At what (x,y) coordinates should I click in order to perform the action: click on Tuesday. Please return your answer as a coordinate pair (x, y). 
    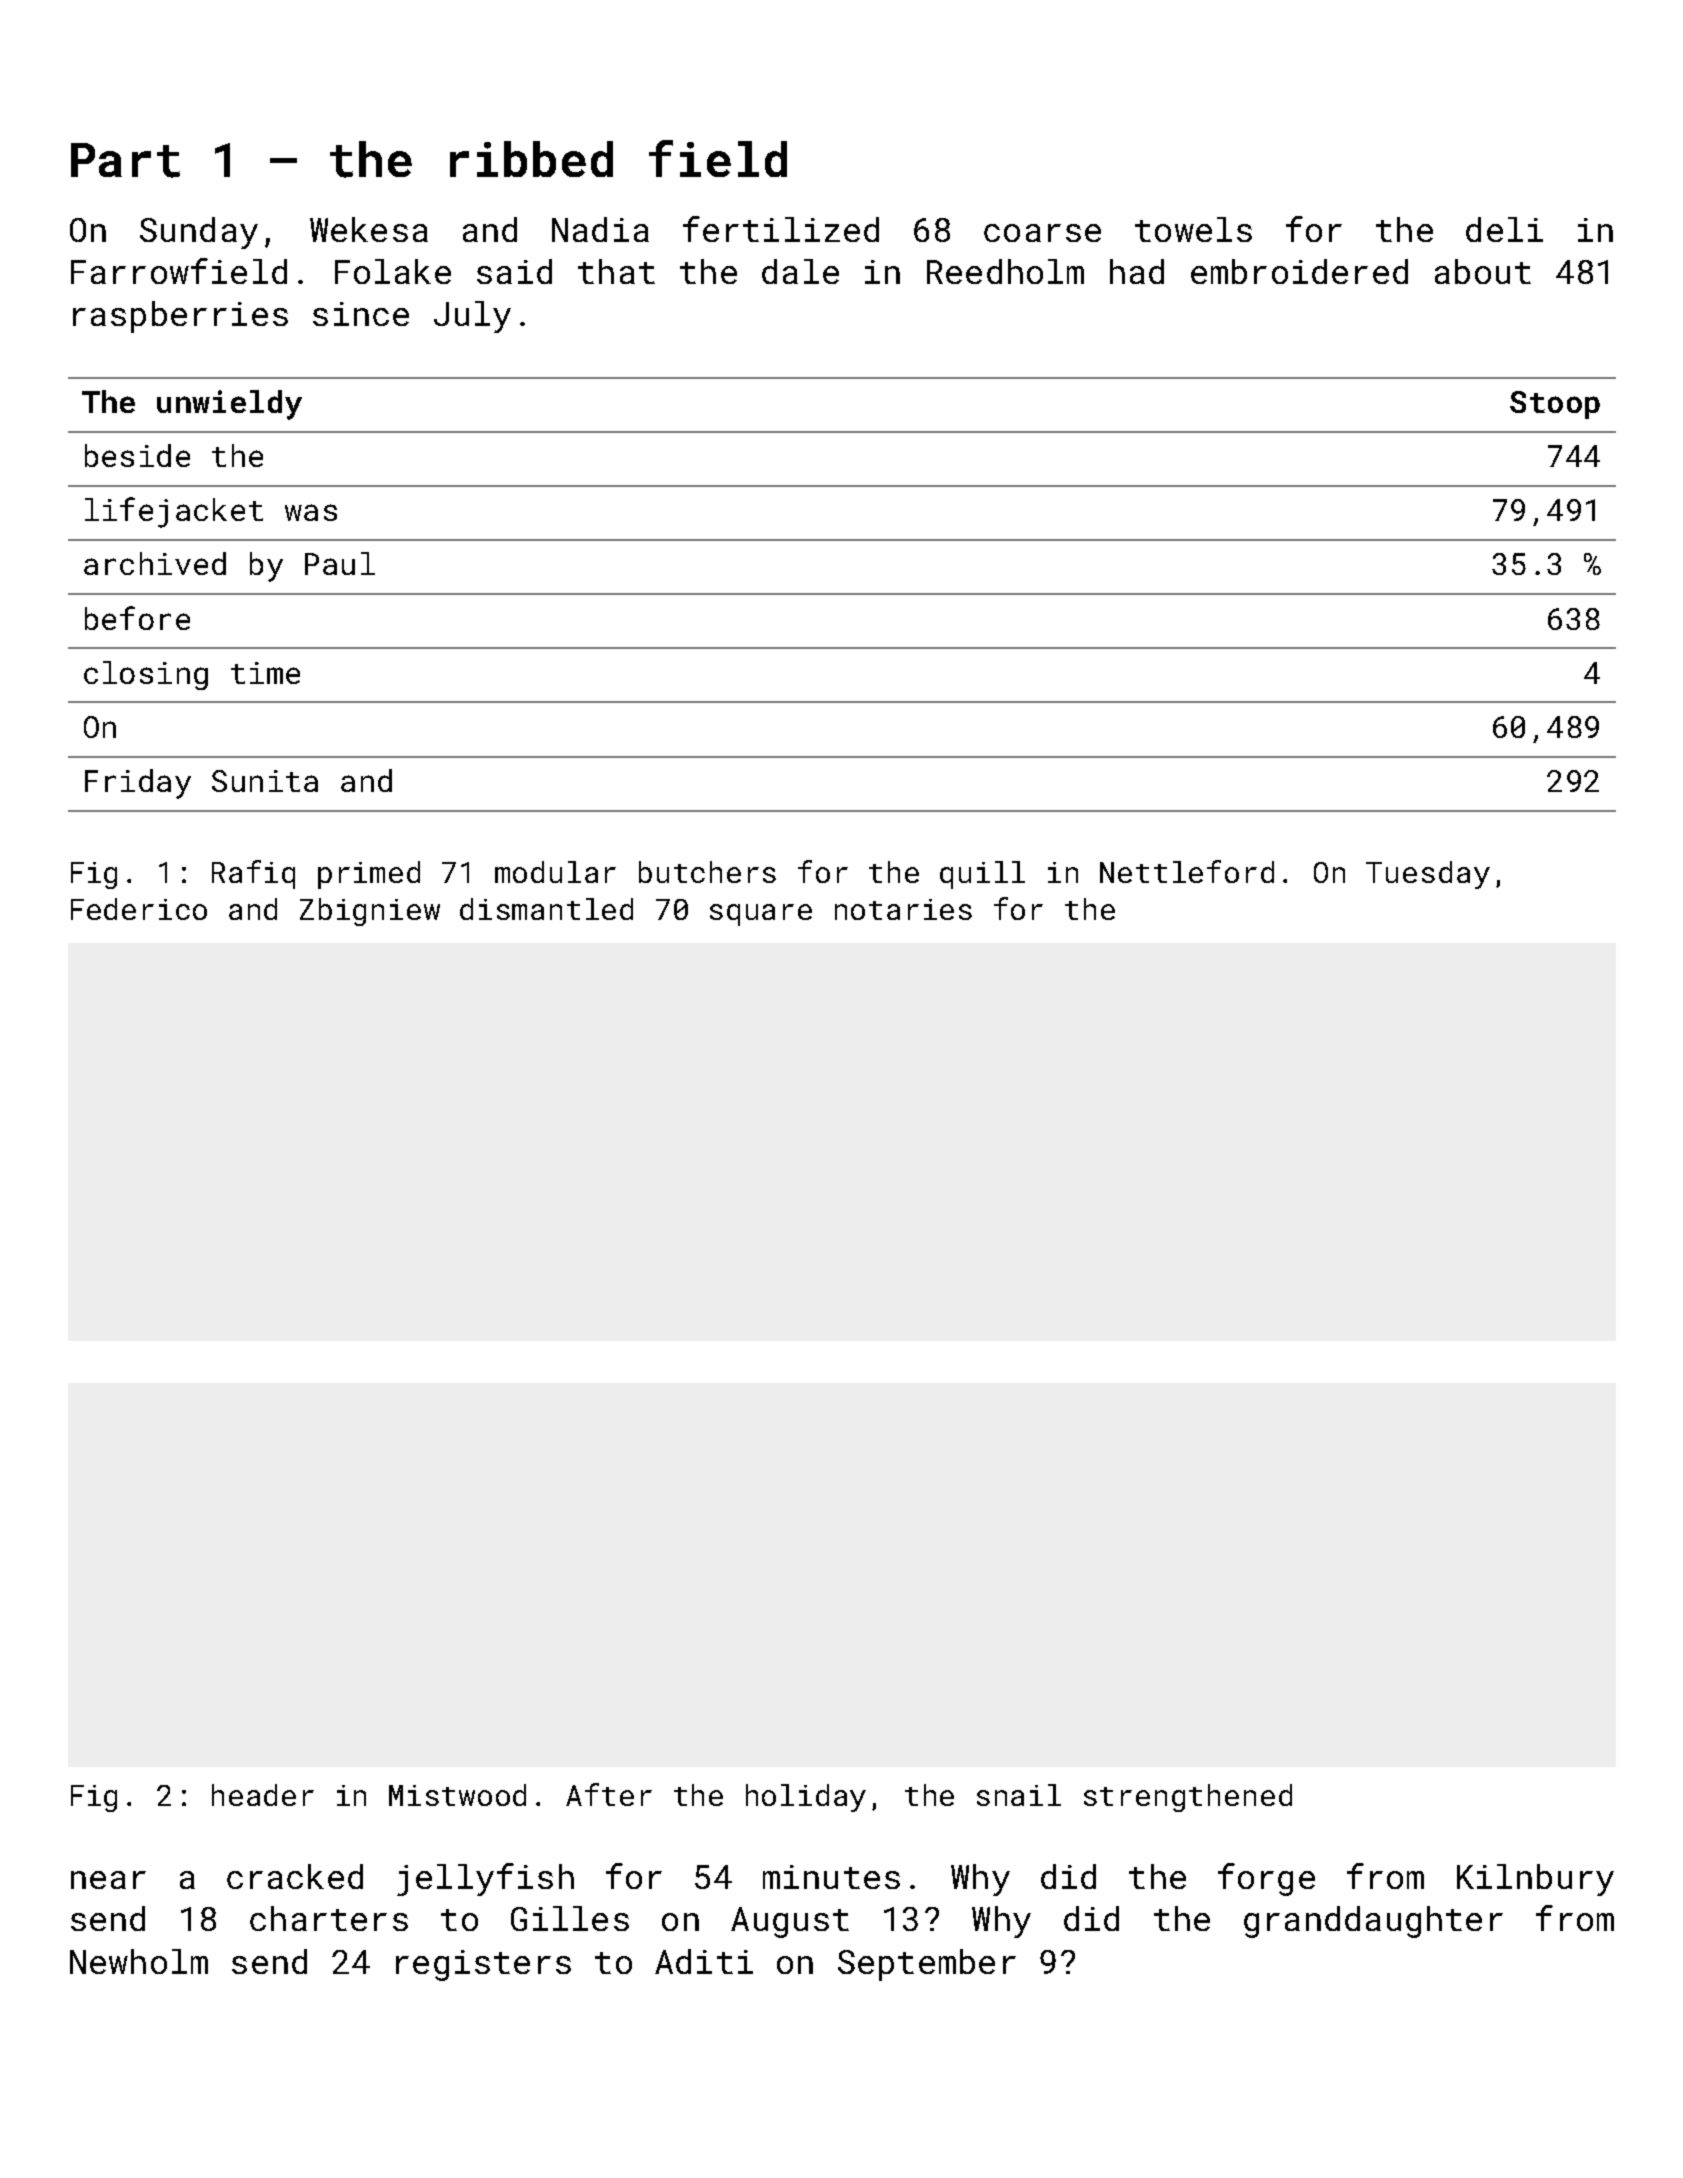
    Looking at the image, I should click on (1428, 875).
